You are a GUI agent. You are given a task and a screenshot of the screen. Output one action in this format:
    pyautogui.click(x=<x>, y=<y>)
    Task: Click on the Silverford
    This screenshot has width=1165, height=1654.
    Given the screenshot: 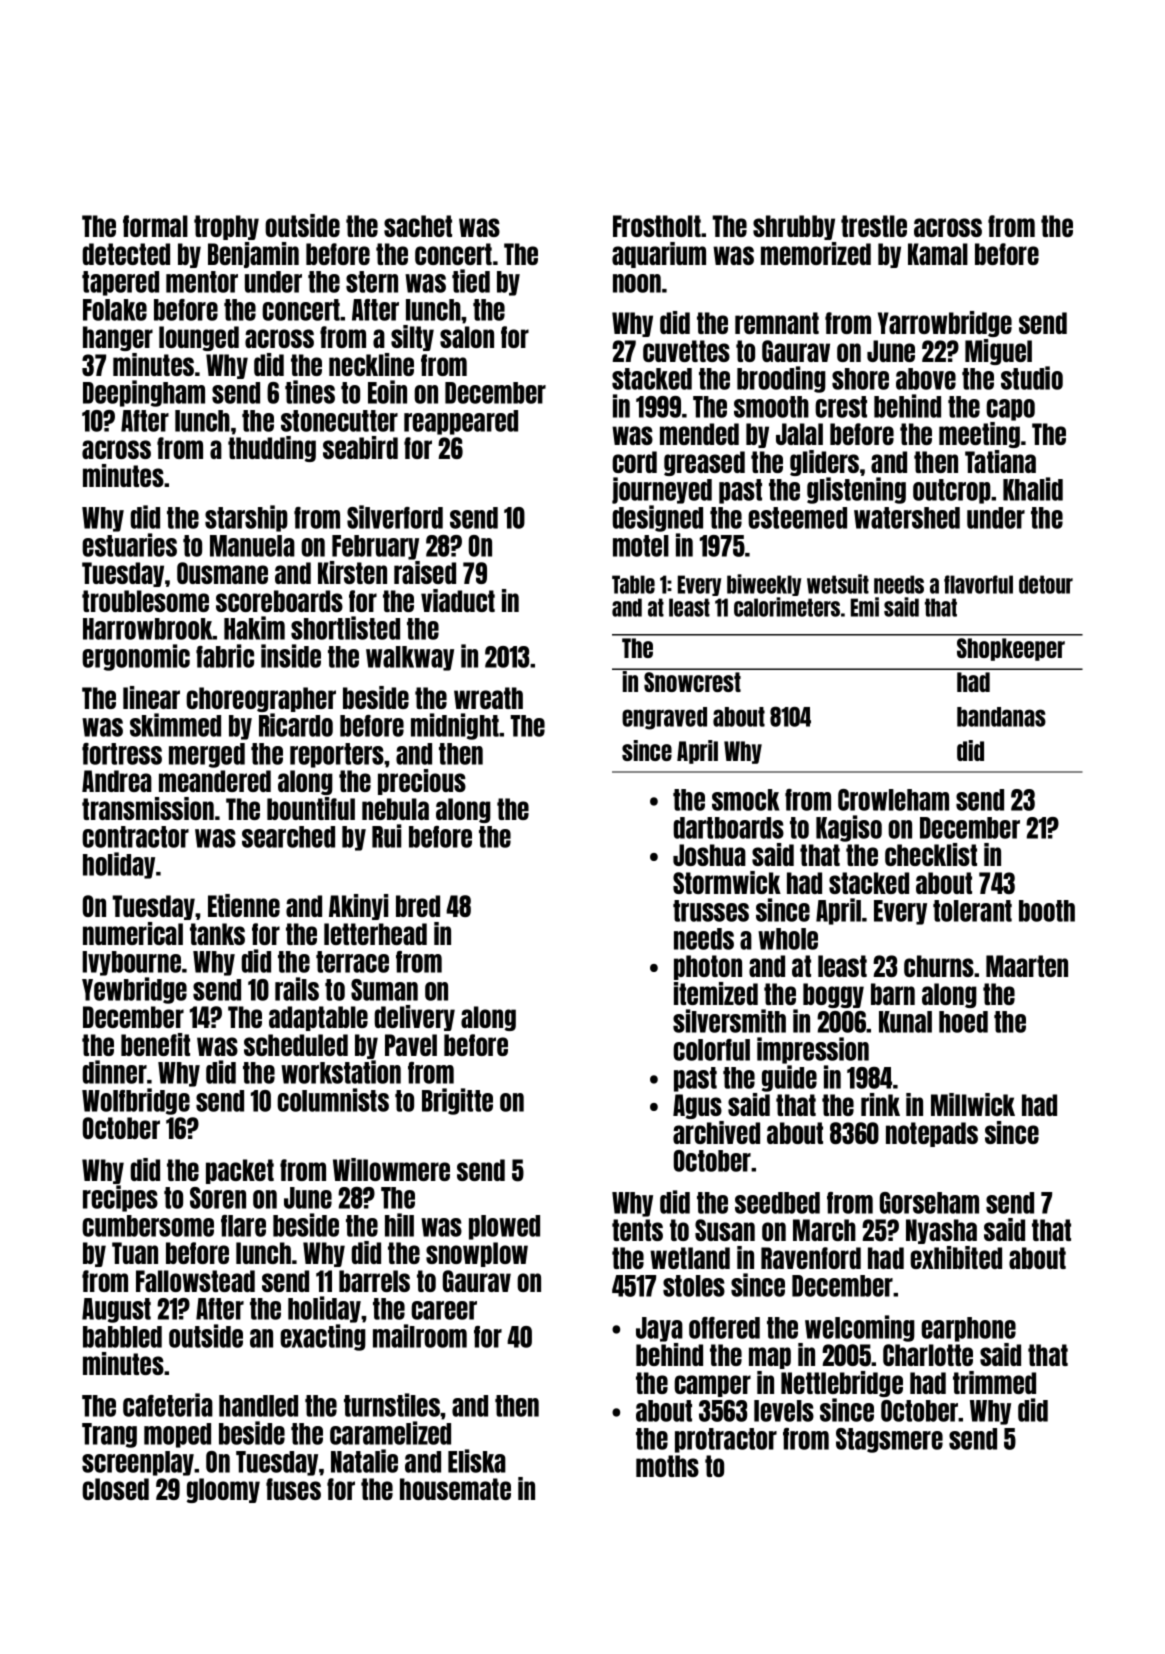 What is the action you would take?
    pyautogui.click(x=395, y=517)
